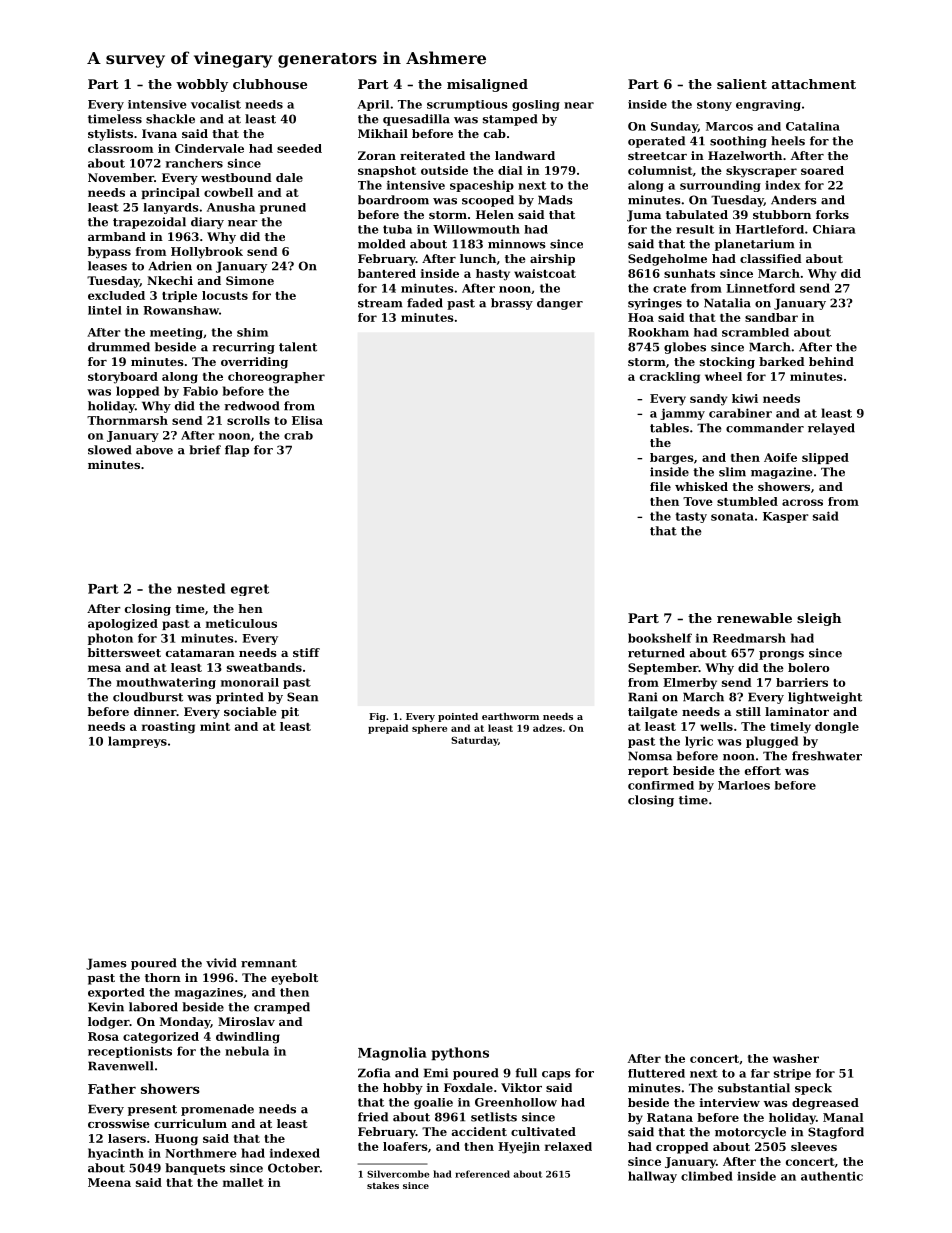  What do you see at coordinates (556, 1075) in the image?
I see `caps` at bounding box center [556, 1075].
